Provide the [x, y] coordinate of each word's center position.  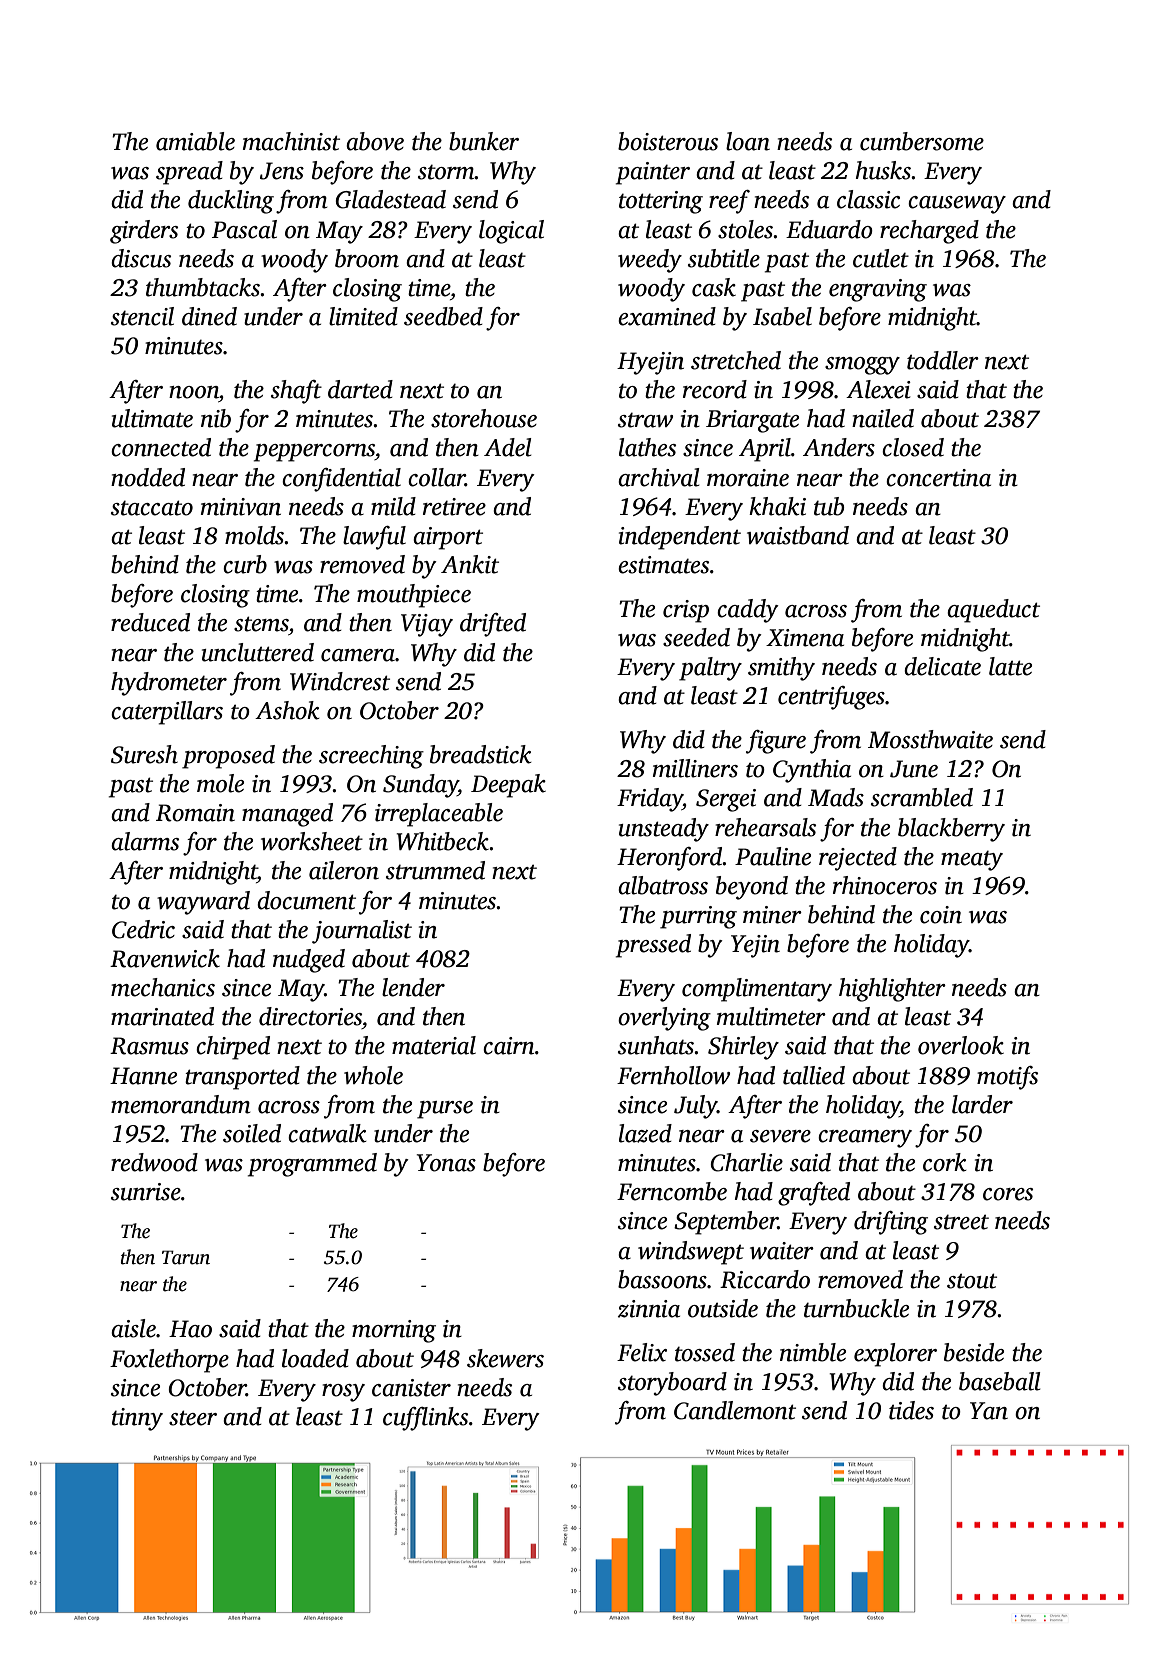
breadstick [481, 754]
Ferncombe [672, 1191]
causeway [957, 205]
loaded [315, 1358]
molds [255, 535]
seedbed [443, 316]
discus [141, 258]
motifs [1007, 1078]
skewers [505, 1358]
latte [1010, 666]
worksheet [312, 841]
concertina [938, 478]
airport [448, 538]
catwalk [327, 1133]
